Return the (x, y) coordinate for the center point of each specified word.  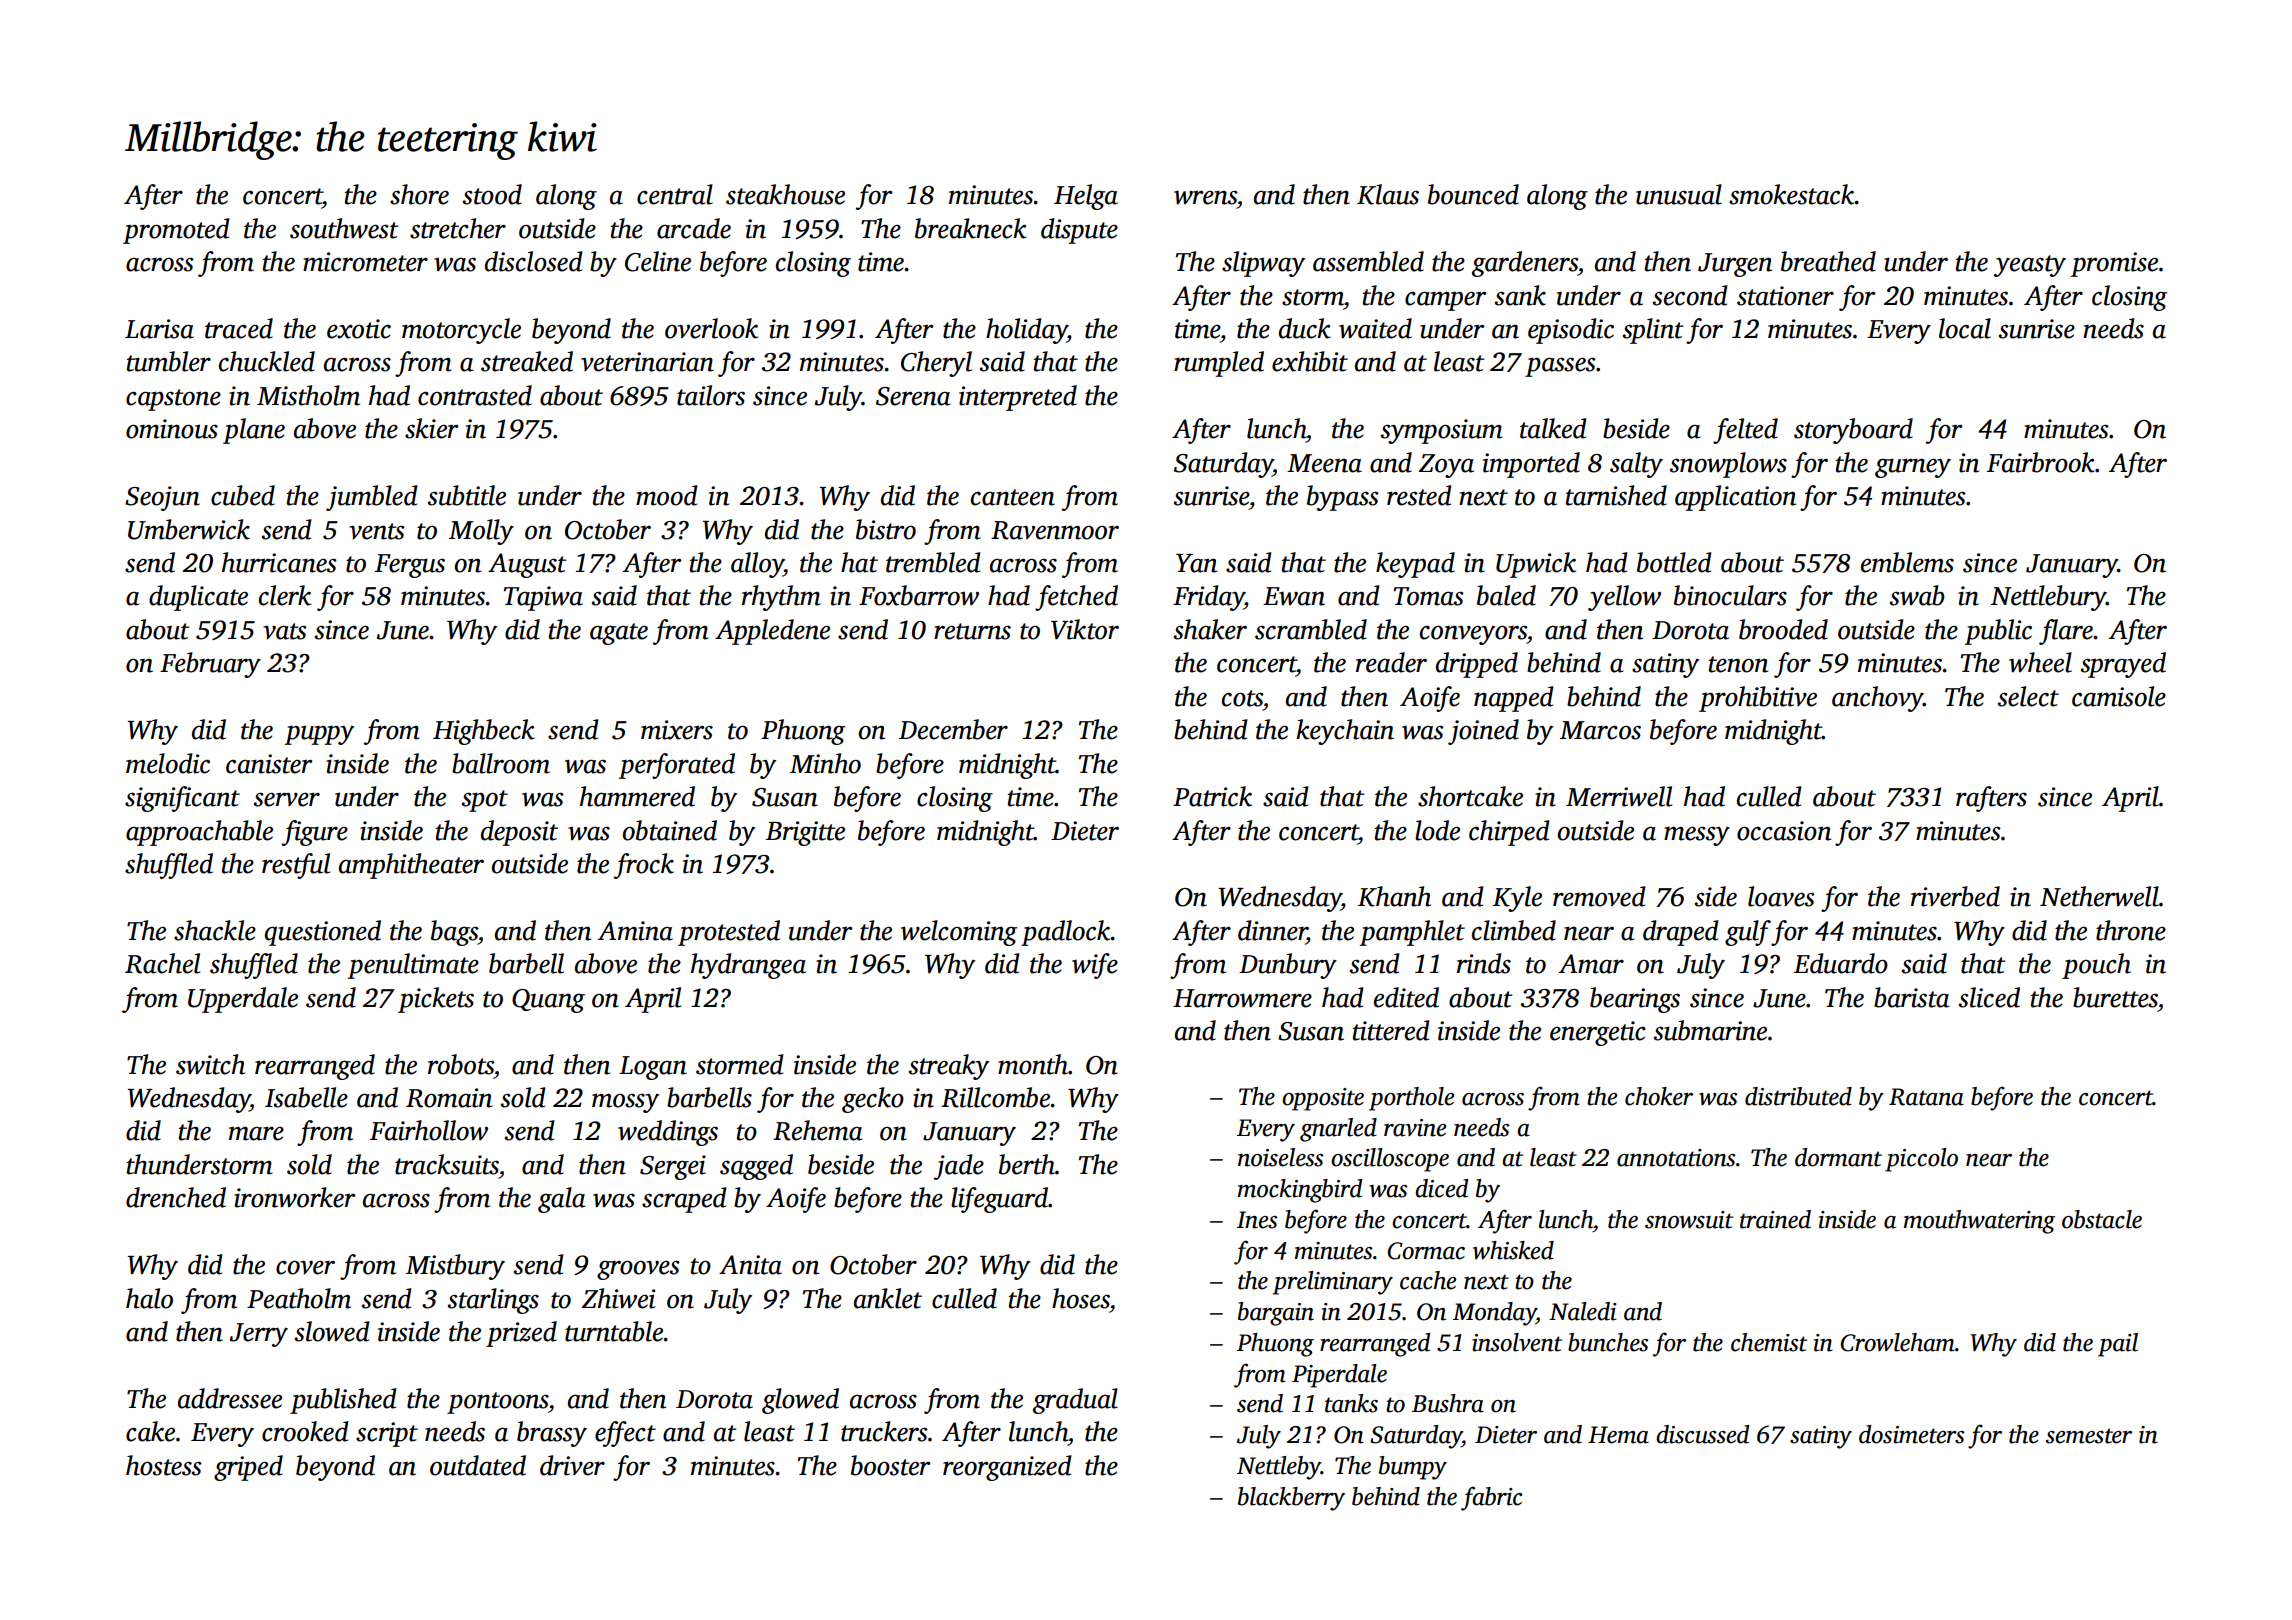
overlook (711, 328)
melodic (168, 763)
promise (2114, 264)
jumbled (371, 498)
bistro (886, 529)
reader (1391, 662)
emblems (1907, 562)
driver (572, 1465)
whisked (1513, 1250)
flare (2066, 632)
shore (419, 194)
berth (1027, 1164)
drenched (176, 1197)
